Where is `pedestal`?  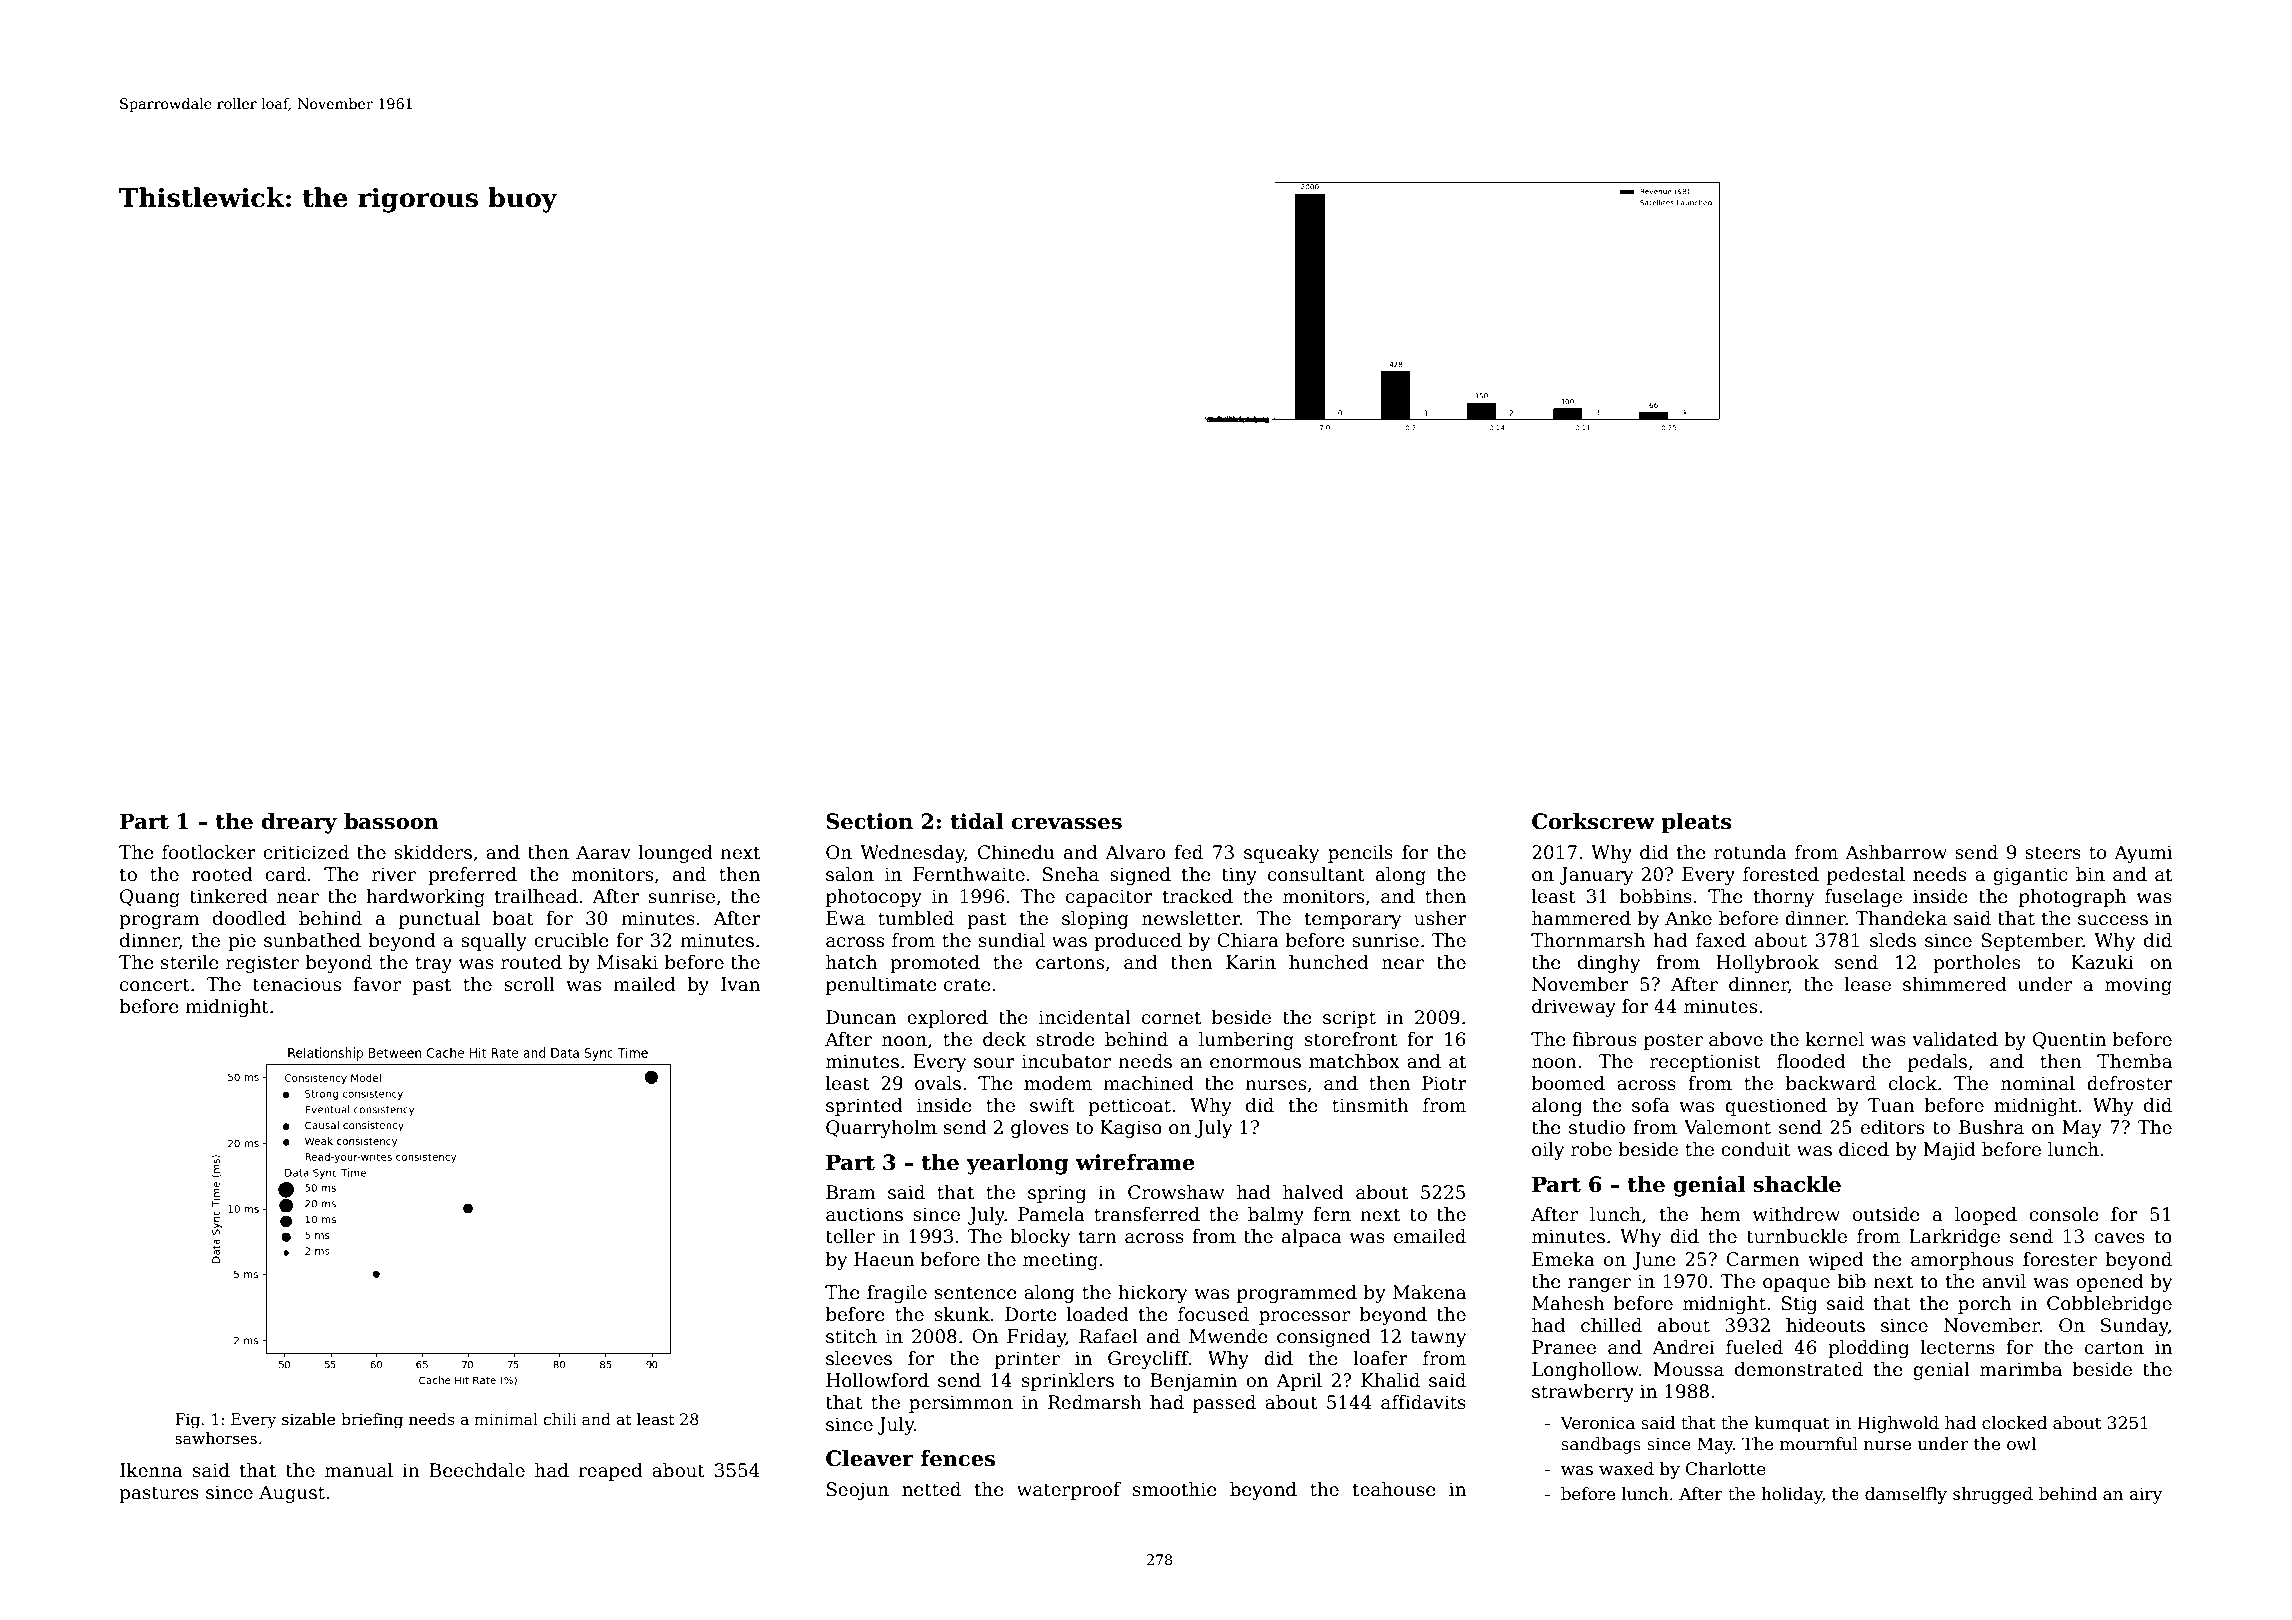
pedestal is located at coordinates (1866, 876).
